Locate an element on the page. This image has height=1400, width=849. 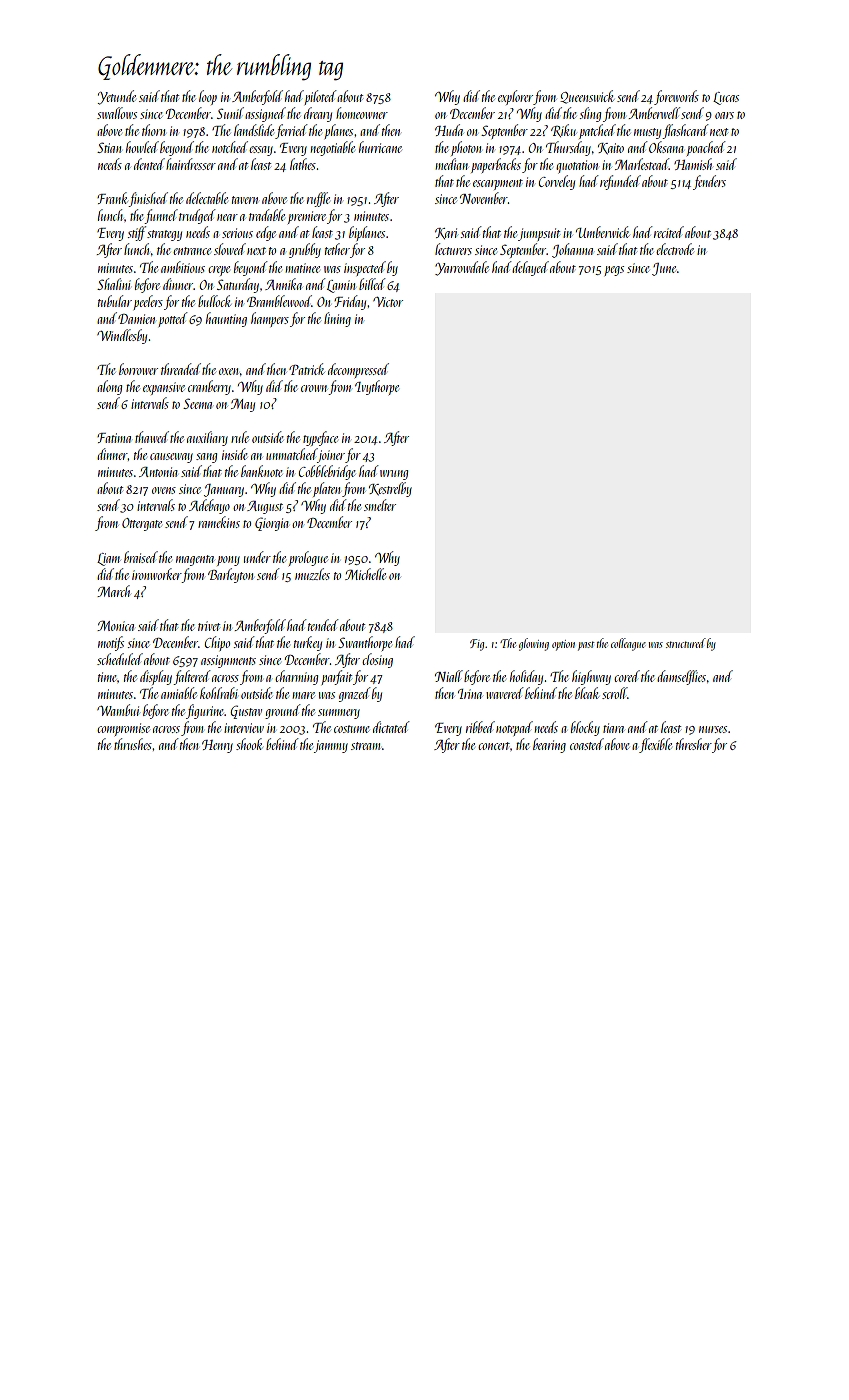
Kestrelby is located at coordinates (390, 489).
